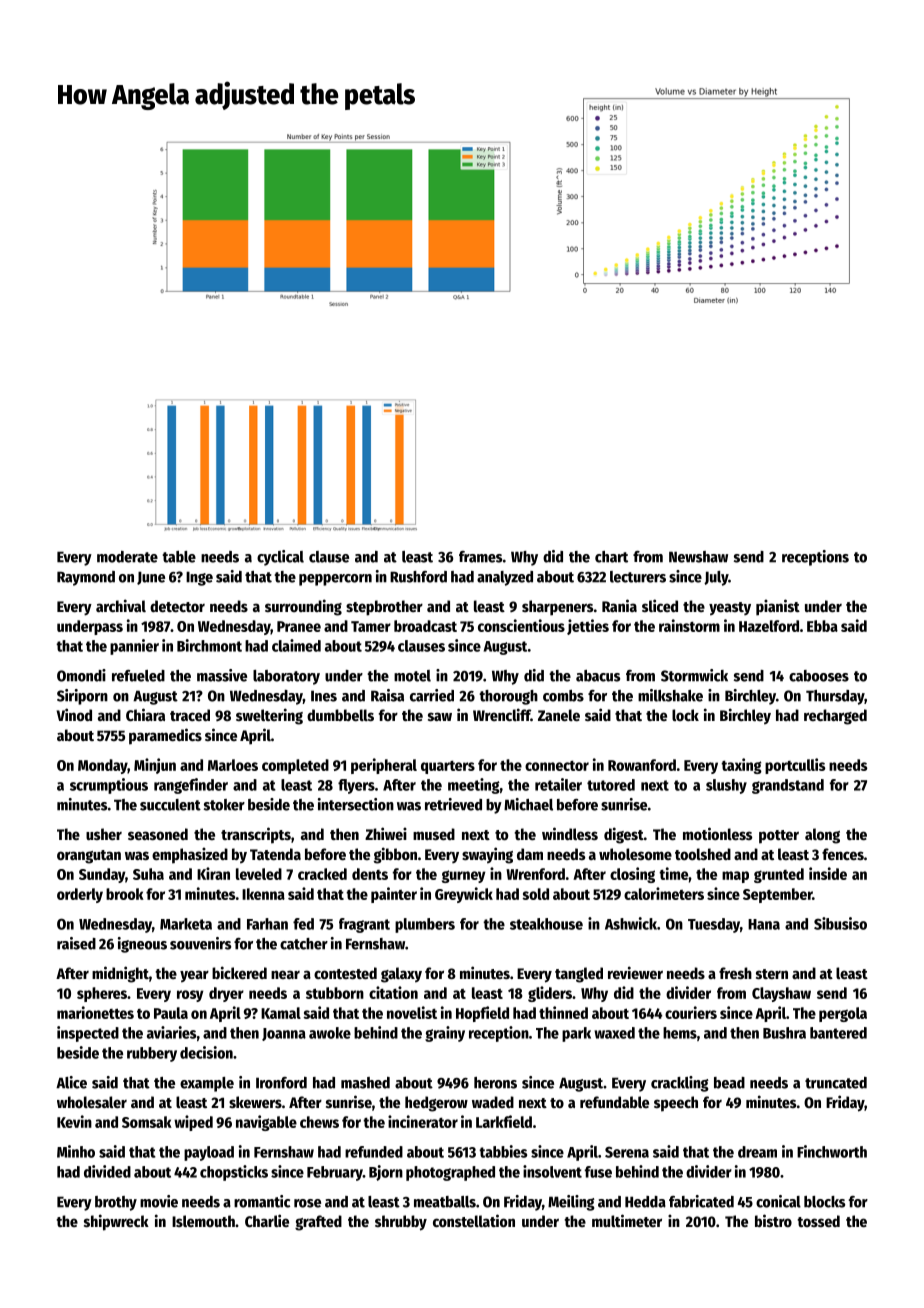 The image size is (924, 1308). Describe the element at coordinates (401, 1223) in the document. I see `shrubby` at that location.
